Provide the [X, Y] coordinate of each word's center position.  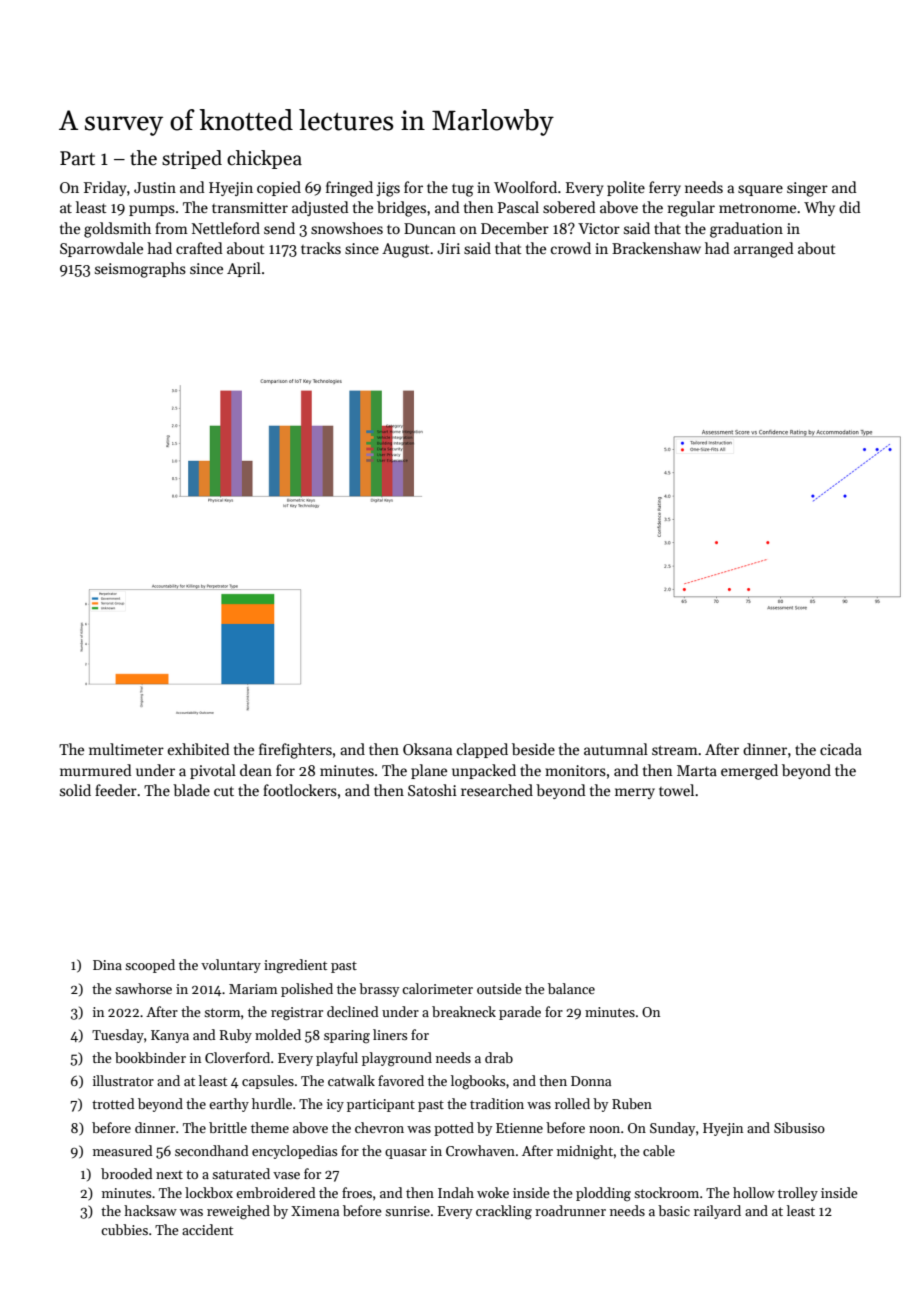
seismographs [140, 270]
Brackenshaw [656, 248]
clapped [482, 750]
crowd [571, 248]
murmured [96, 770]
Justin [155, 187]
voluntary [231, 966]
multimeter [126, 749]
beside [533, 749]
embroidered [275, 1192]
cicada [841, 749]
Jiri [448, 248]
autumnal [616, 749]
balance [571, 988]
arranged [764, 250]
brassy [379, 990]
